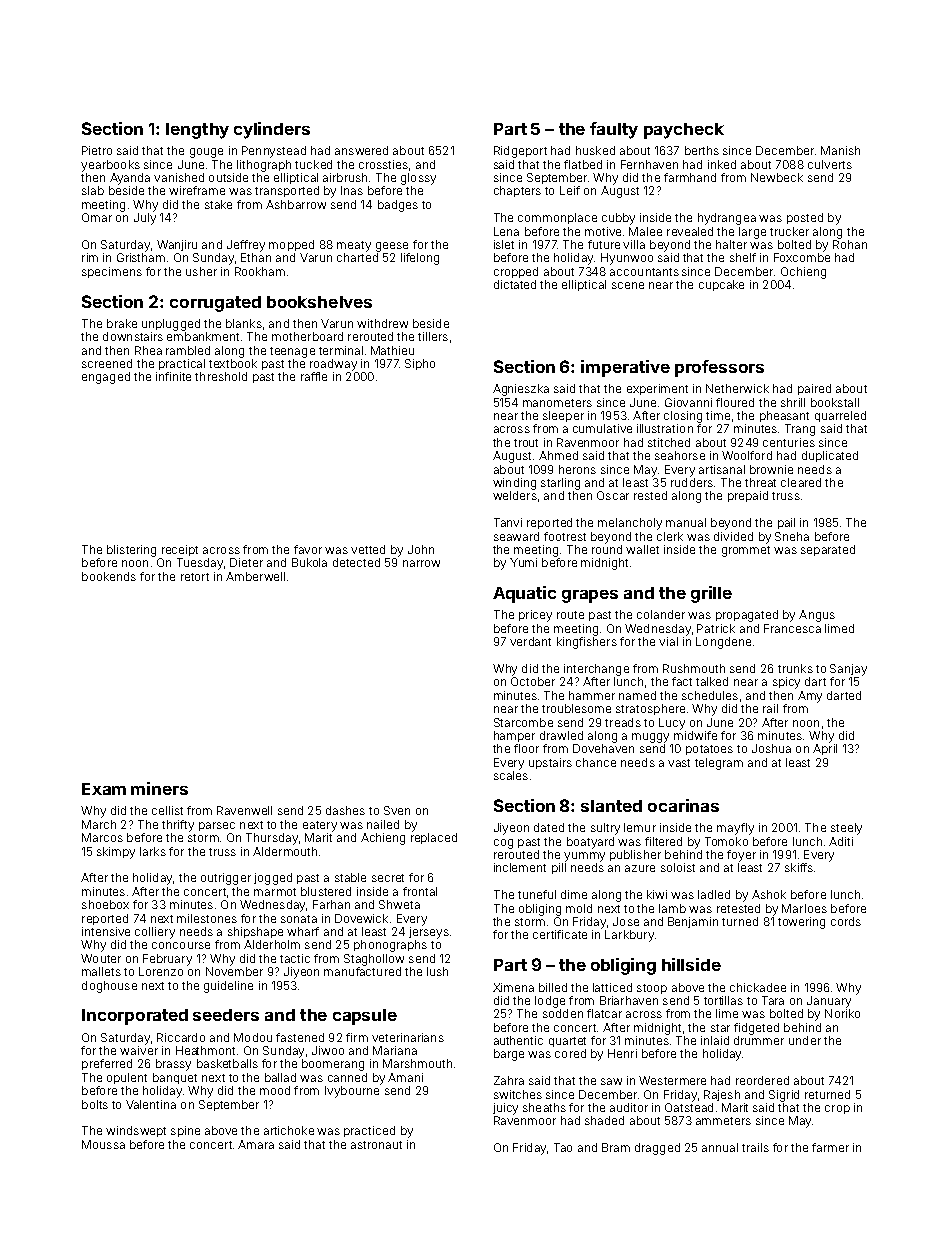  What do you see at coordinates (840, 150) in the page?
I see `Manish` at bounding box center [840, 150].
